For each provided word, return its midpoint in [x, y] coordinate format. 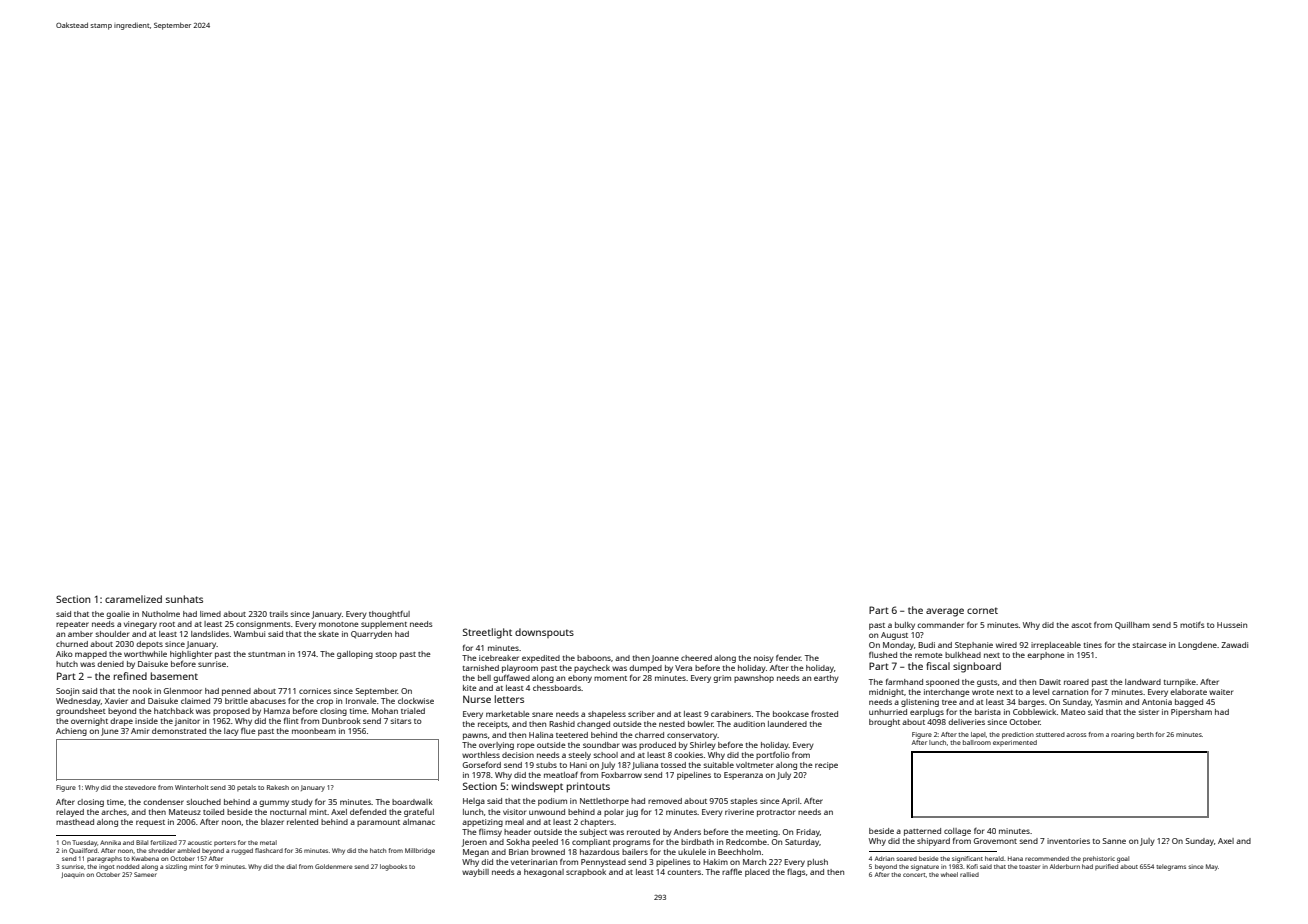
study [302, 803]
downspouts [544, 633]
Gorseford [482, 764]
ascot [1081, 625]
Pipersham [1191, 713]
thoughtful [389, 614]
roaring [1122, 735]
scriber [641, 714]
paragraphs [104, 859]
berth [1145, 734]
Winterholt [192, 787]
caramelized [133, 599]
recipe [826, 766]
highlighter [191, 655]
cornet [982, 610]
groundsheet [81, 712]
